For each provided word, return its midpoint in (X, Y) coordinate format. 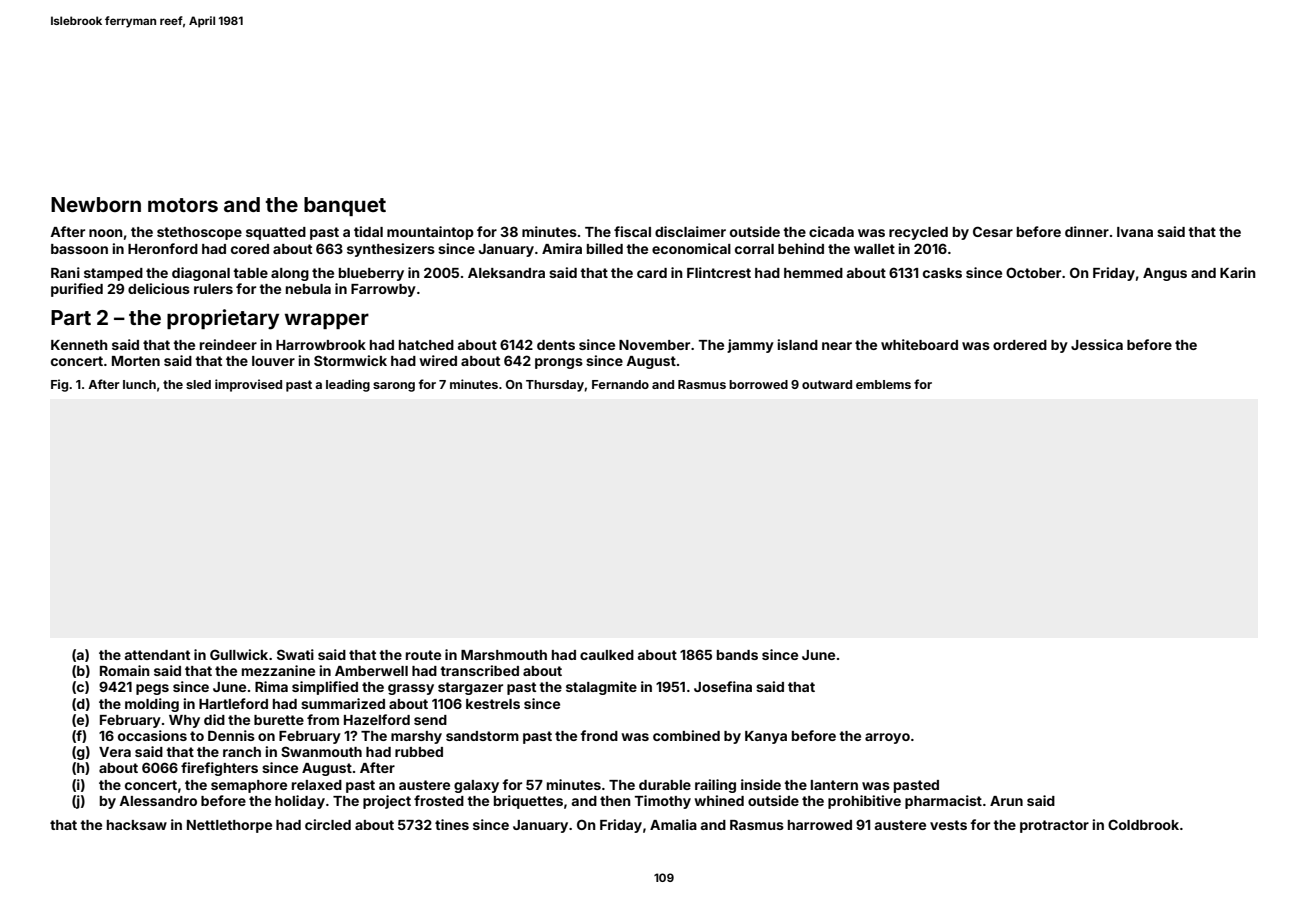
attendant (157, 655)
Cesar (993, 231)
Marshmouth (504, 655)
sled (198, 384)
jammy (750, 346)
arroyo (887, 738)
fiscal (632, 231)
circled (328, 824)
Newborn (96, 204)
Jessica (1097, 344)
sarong (394, 387)
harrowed (820, 825)
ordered (1020, 345)
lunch (139, 384)
